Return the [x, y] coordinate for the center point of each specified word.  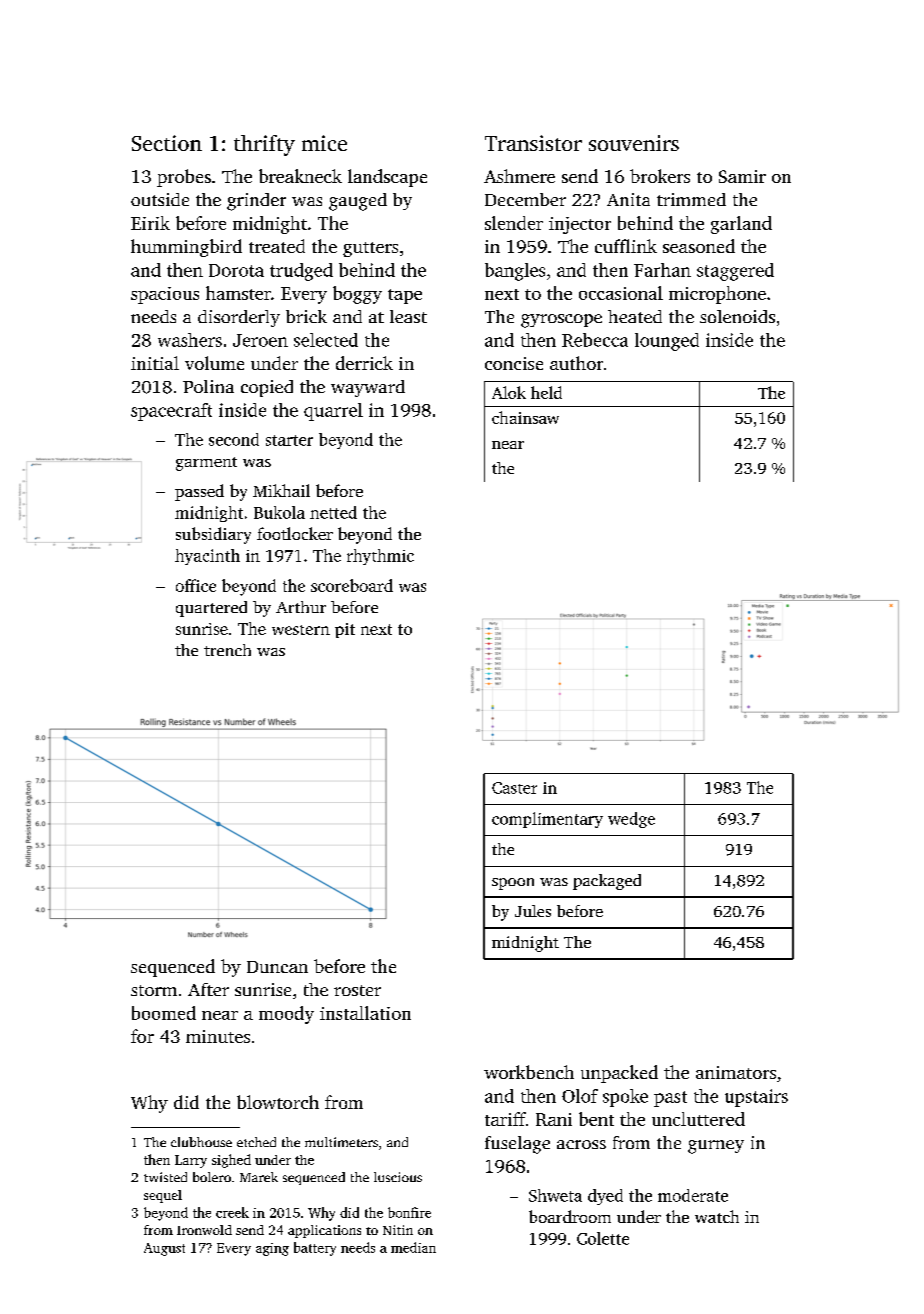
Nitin [398, 1230]
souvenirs [634, 143]
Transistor [533, 143]
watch [717, 1216]
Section [167, 143]
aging [272, 1249]
